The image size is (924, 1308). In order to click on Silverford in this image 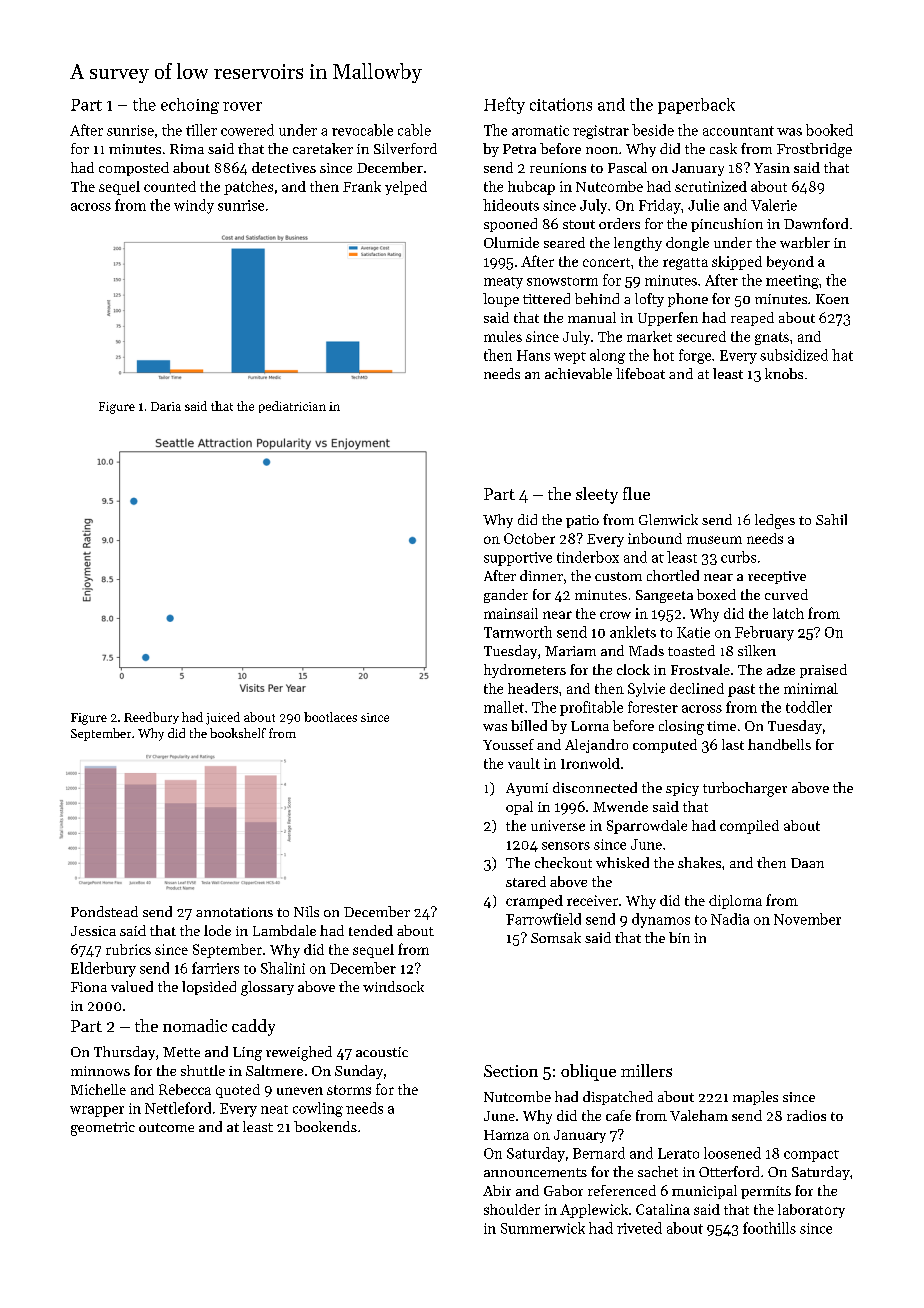, I will do `click(405, 148)`.
